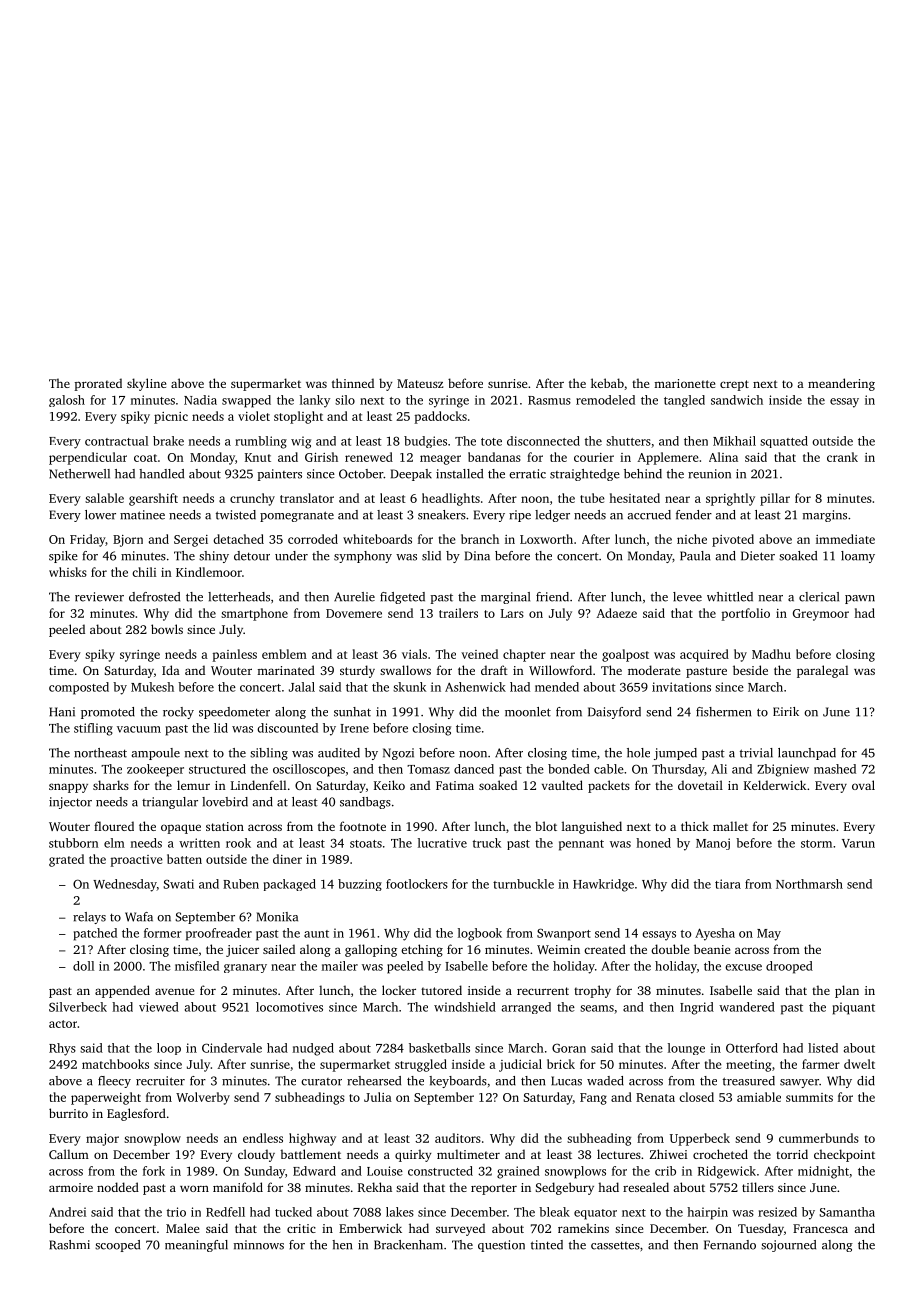  I want to click on mashed, so click(835, 769).
